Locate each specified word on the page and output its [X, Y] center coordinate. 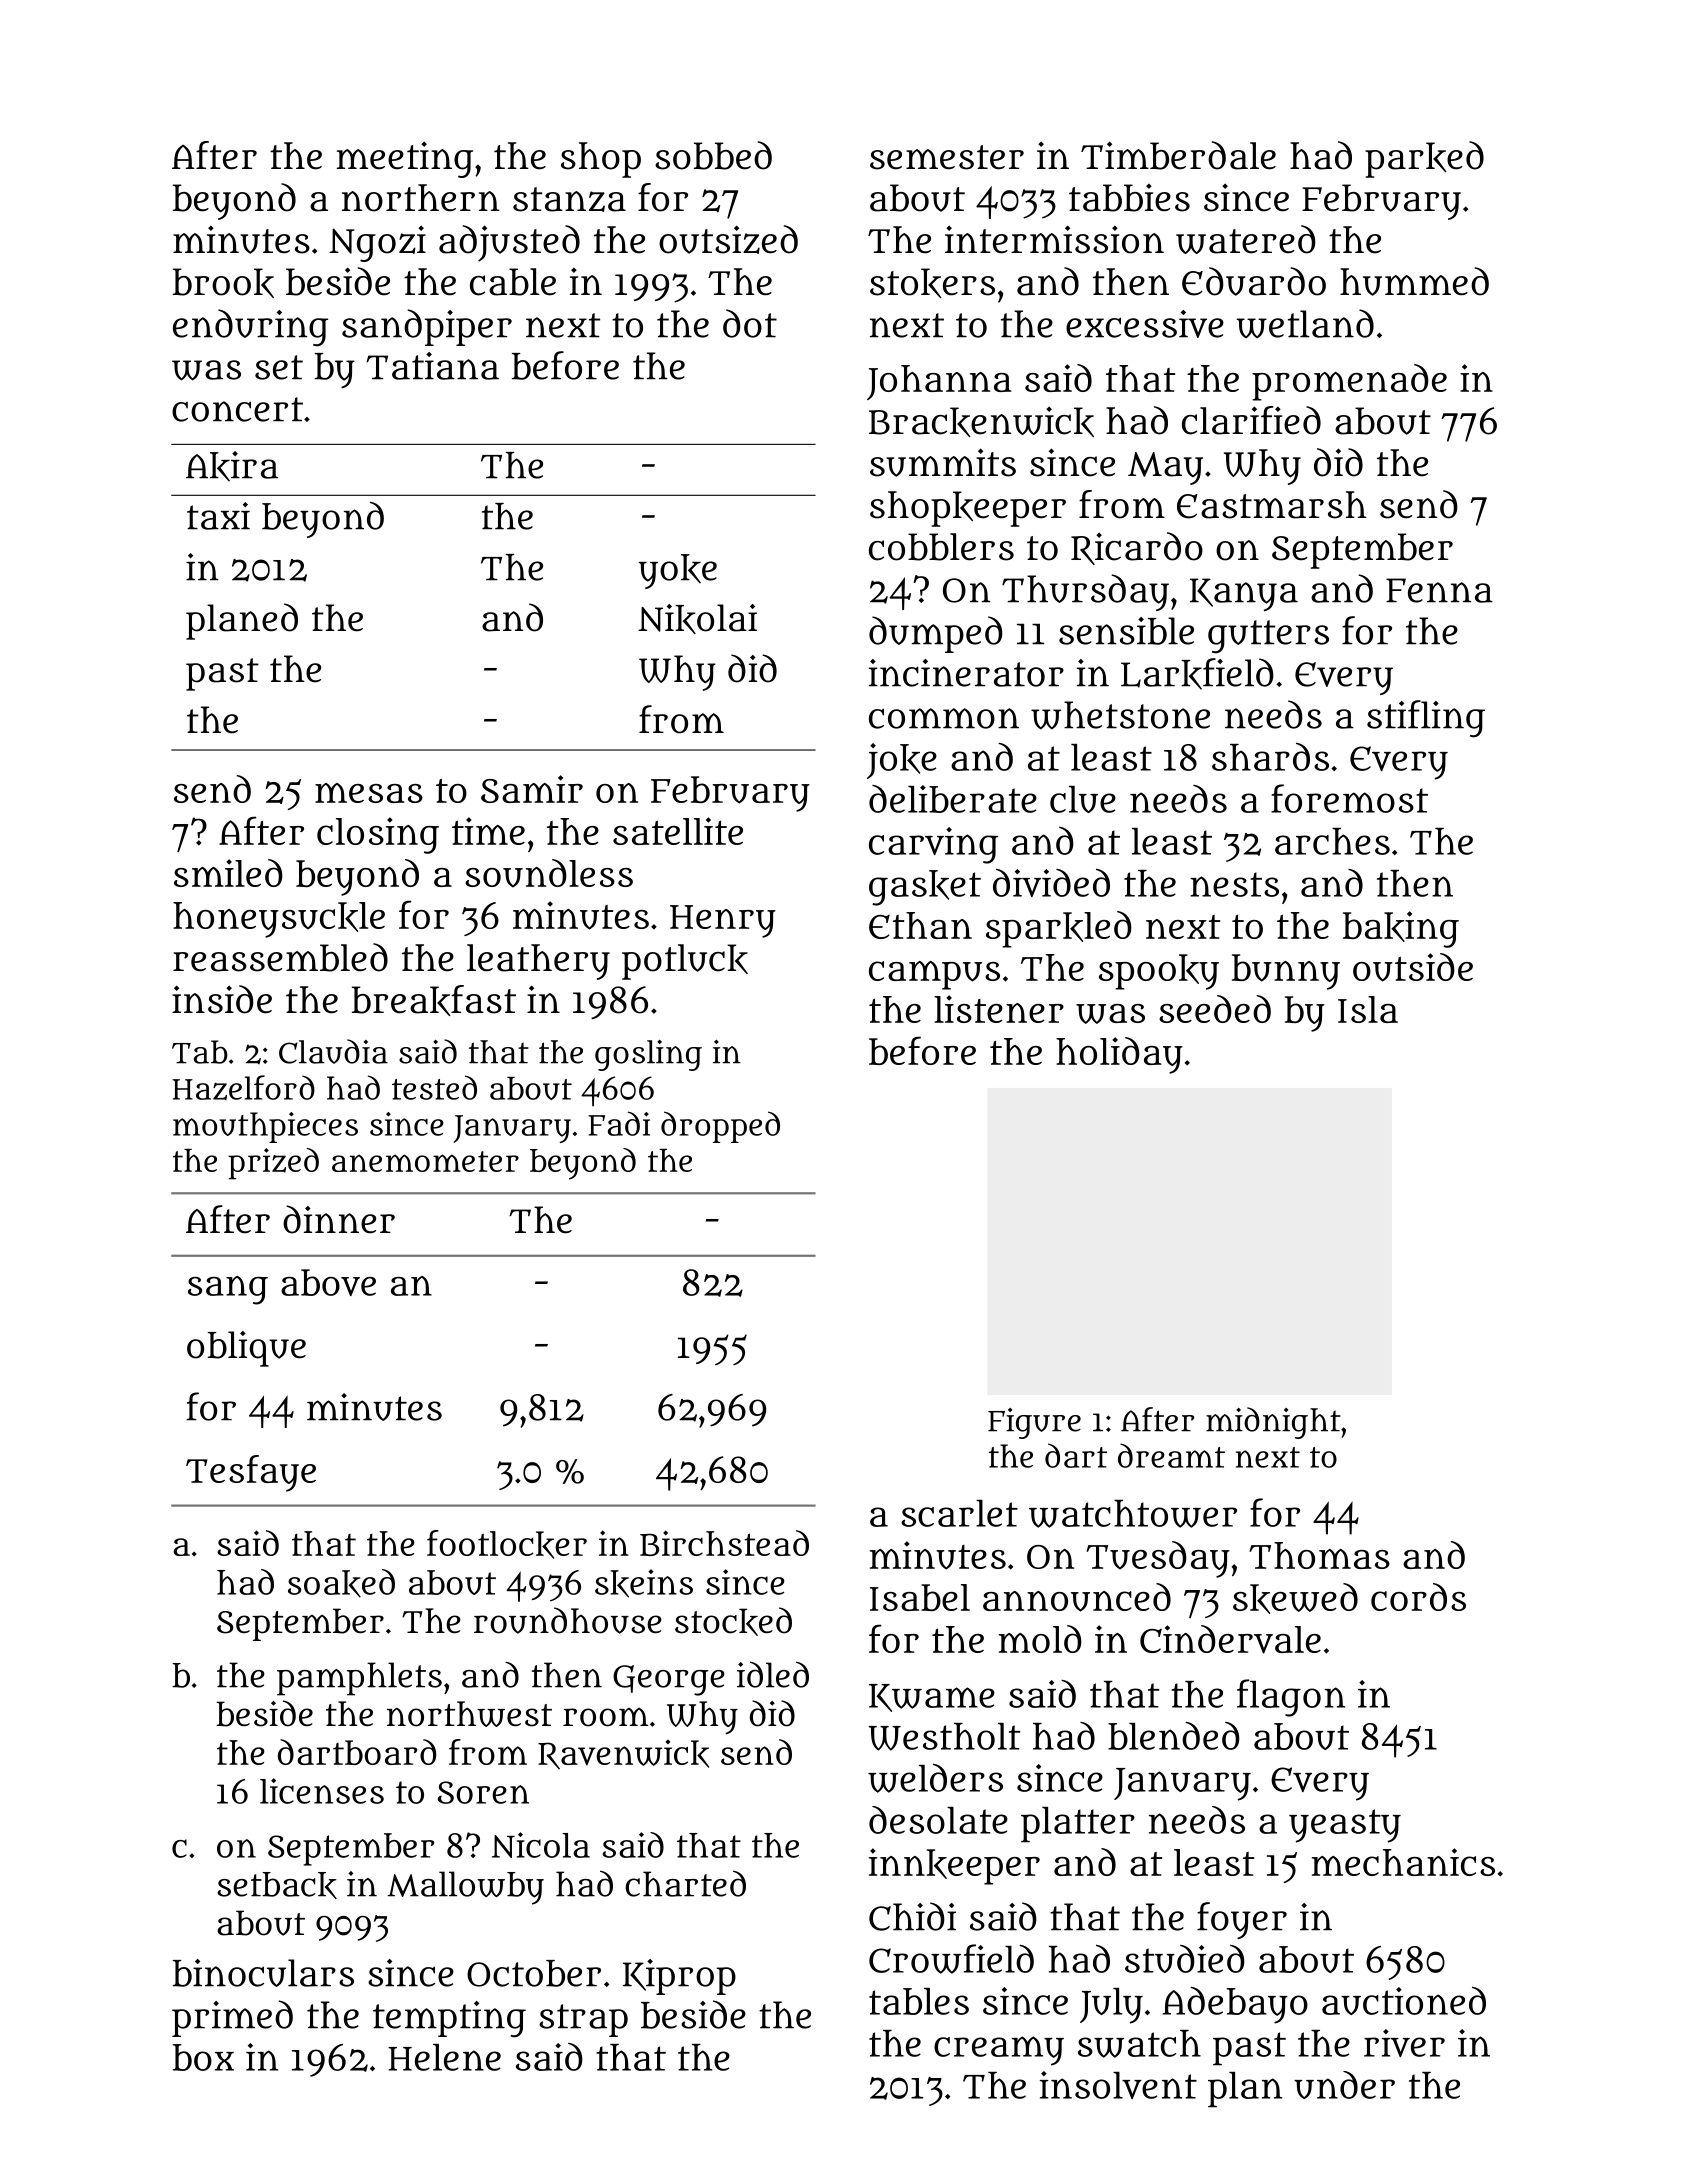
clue [1083, 799]
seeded [1215, 1009]
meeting [405, 160]
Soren [483, 1792]
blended [1174, 1735]
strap [583, 2020]
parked [1424, 159]
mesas [369, 793]
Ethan [920, 925]
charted [685, 1883]
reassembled [280, 957]
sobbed [713, 155]
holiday [1119, 1055]
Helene [444, 2057]
